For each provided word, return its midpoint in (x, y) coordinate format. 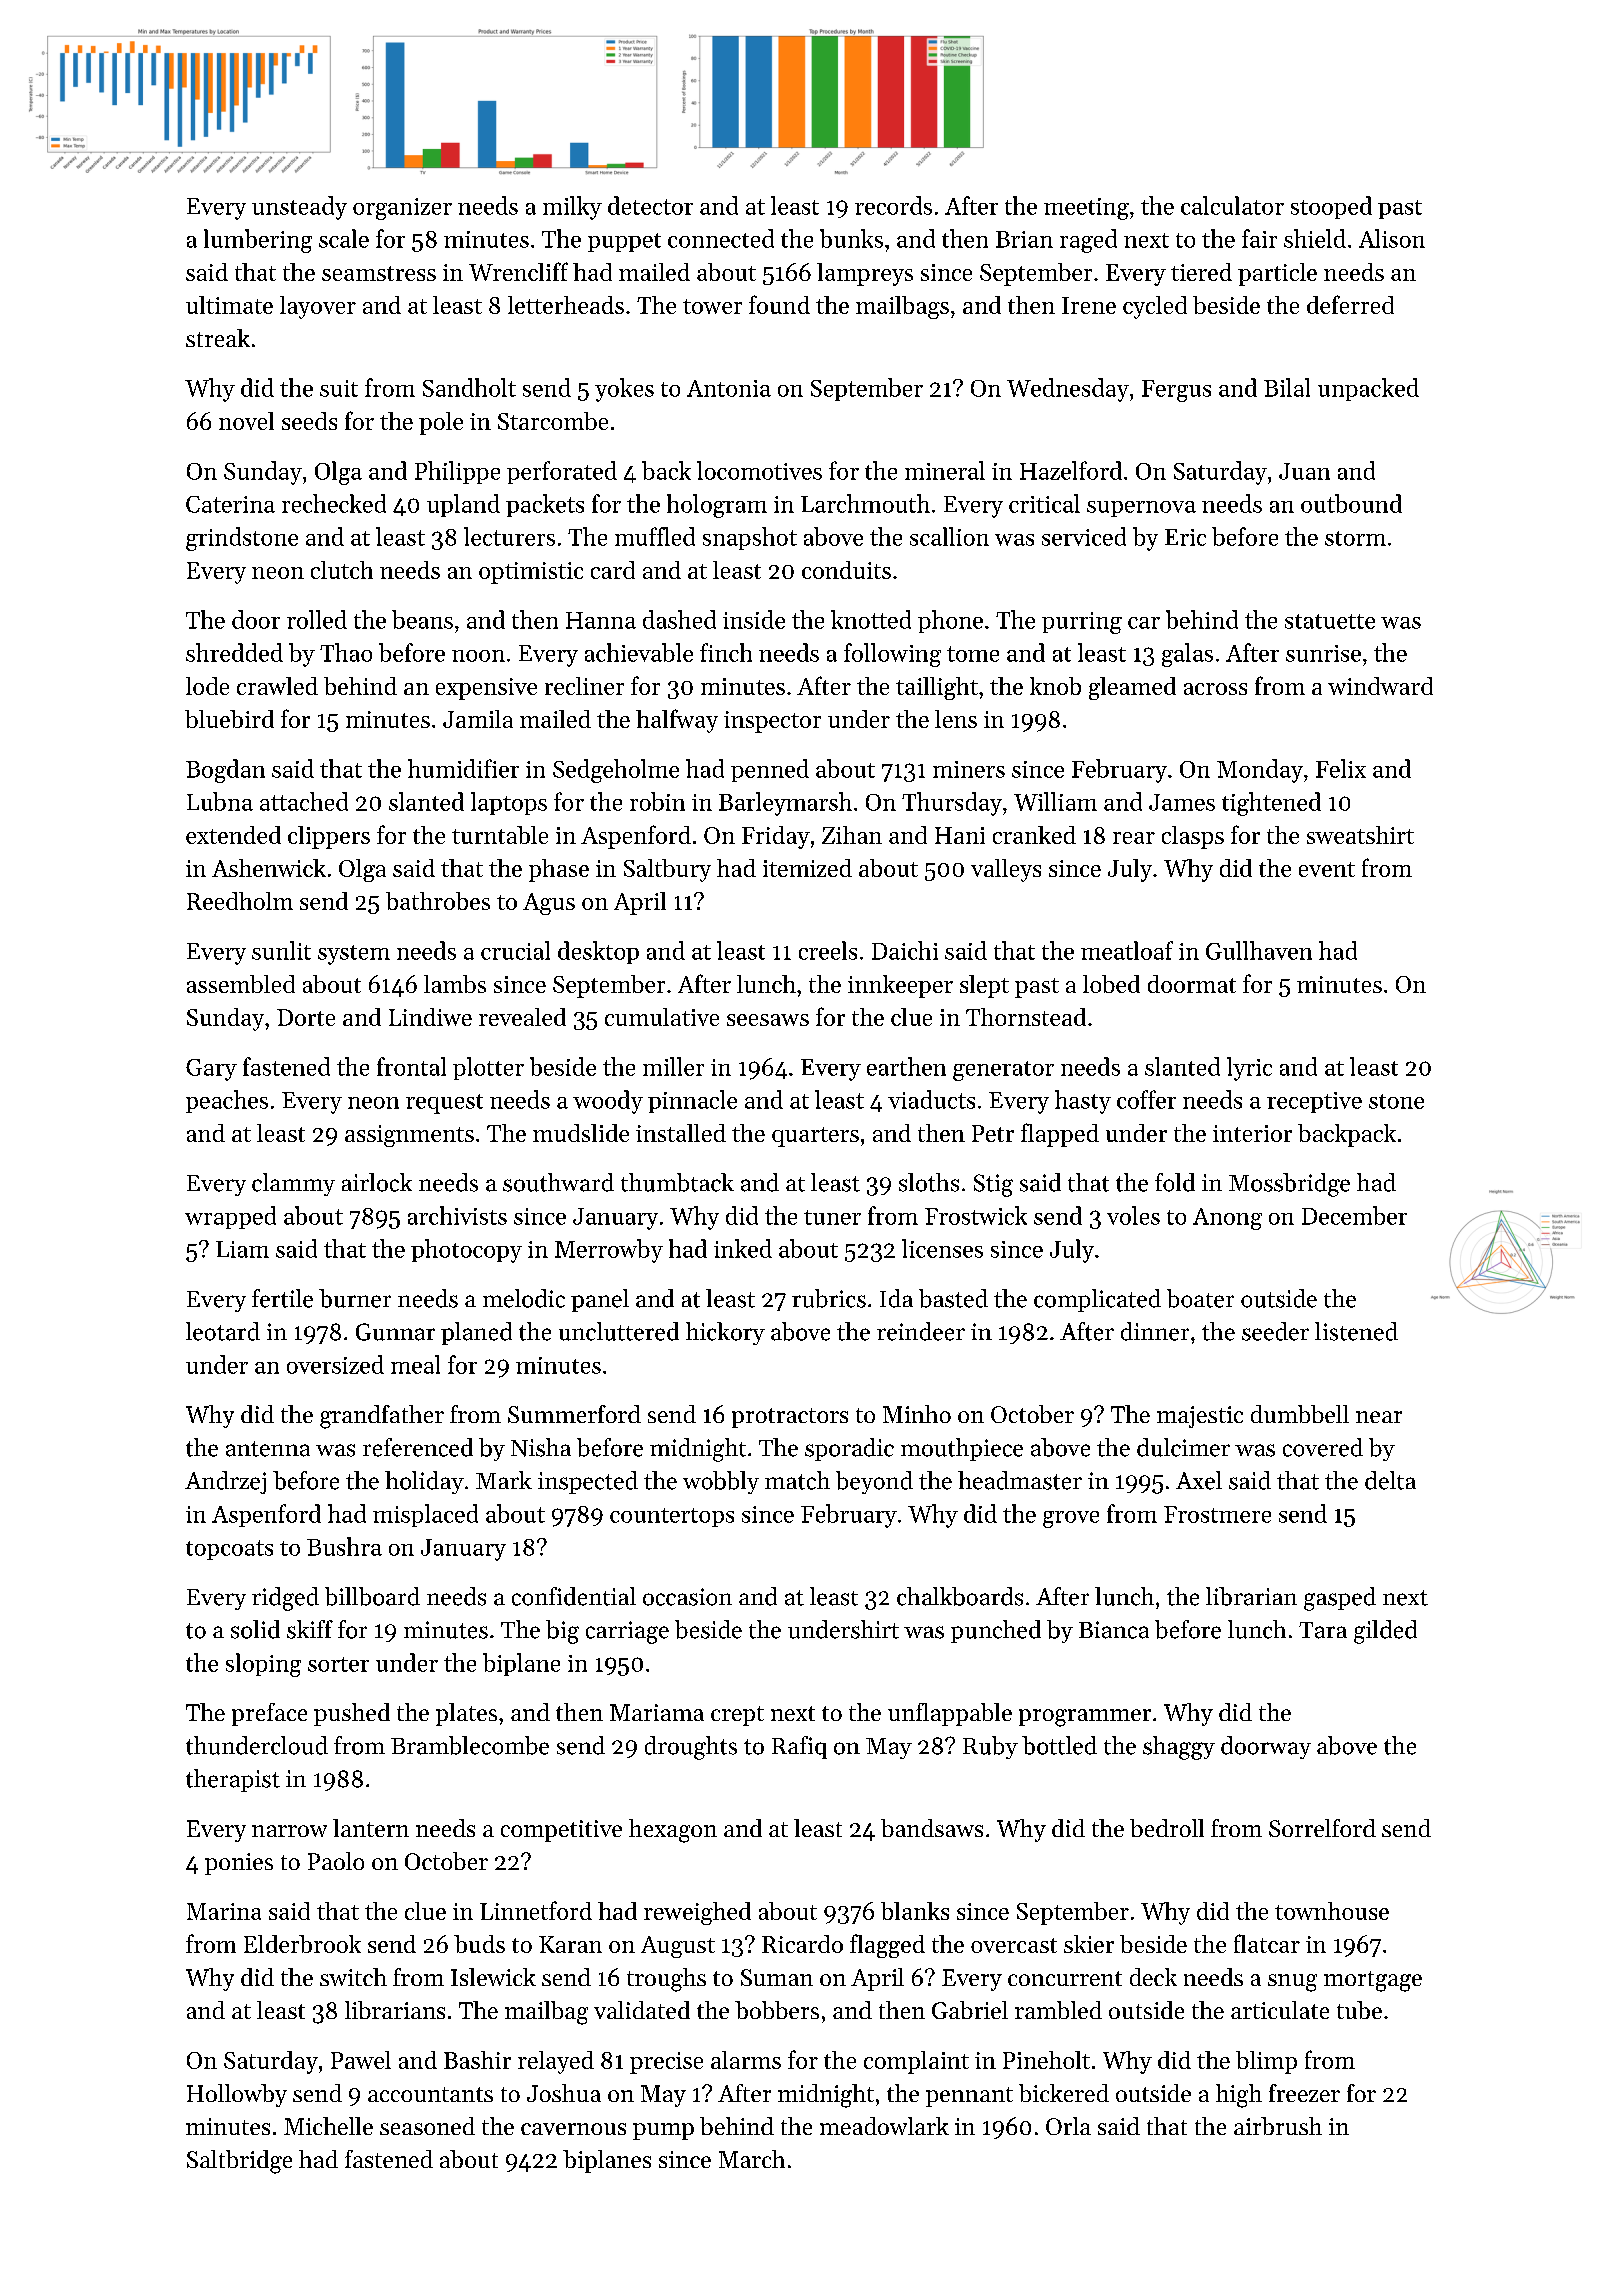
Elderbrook (302, 1944)
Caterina (230, 504)
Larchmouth (865, 503)
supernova (1141, 509)
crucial (515, 950)
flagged (887, 1946)
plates (466, 1714)
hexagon (673, 1831)
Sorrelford (1322, 1828)
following (892, 655)
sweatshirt (1360, 835)
